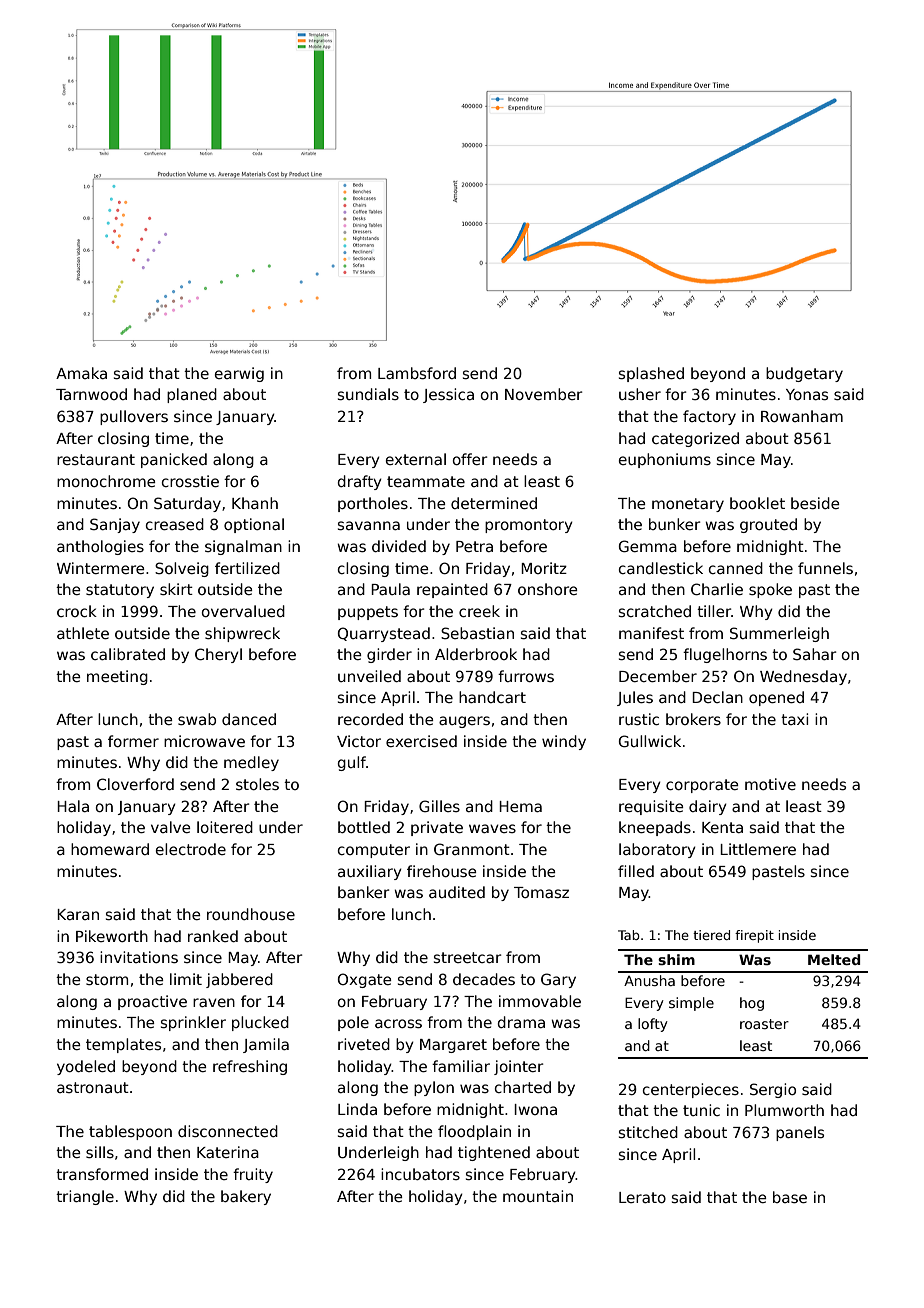 This document has width=924, height=1308. What do you see at coordinates (642, 1197) in the document?
I see `Lerato` at bounding box center [642, 1197].
